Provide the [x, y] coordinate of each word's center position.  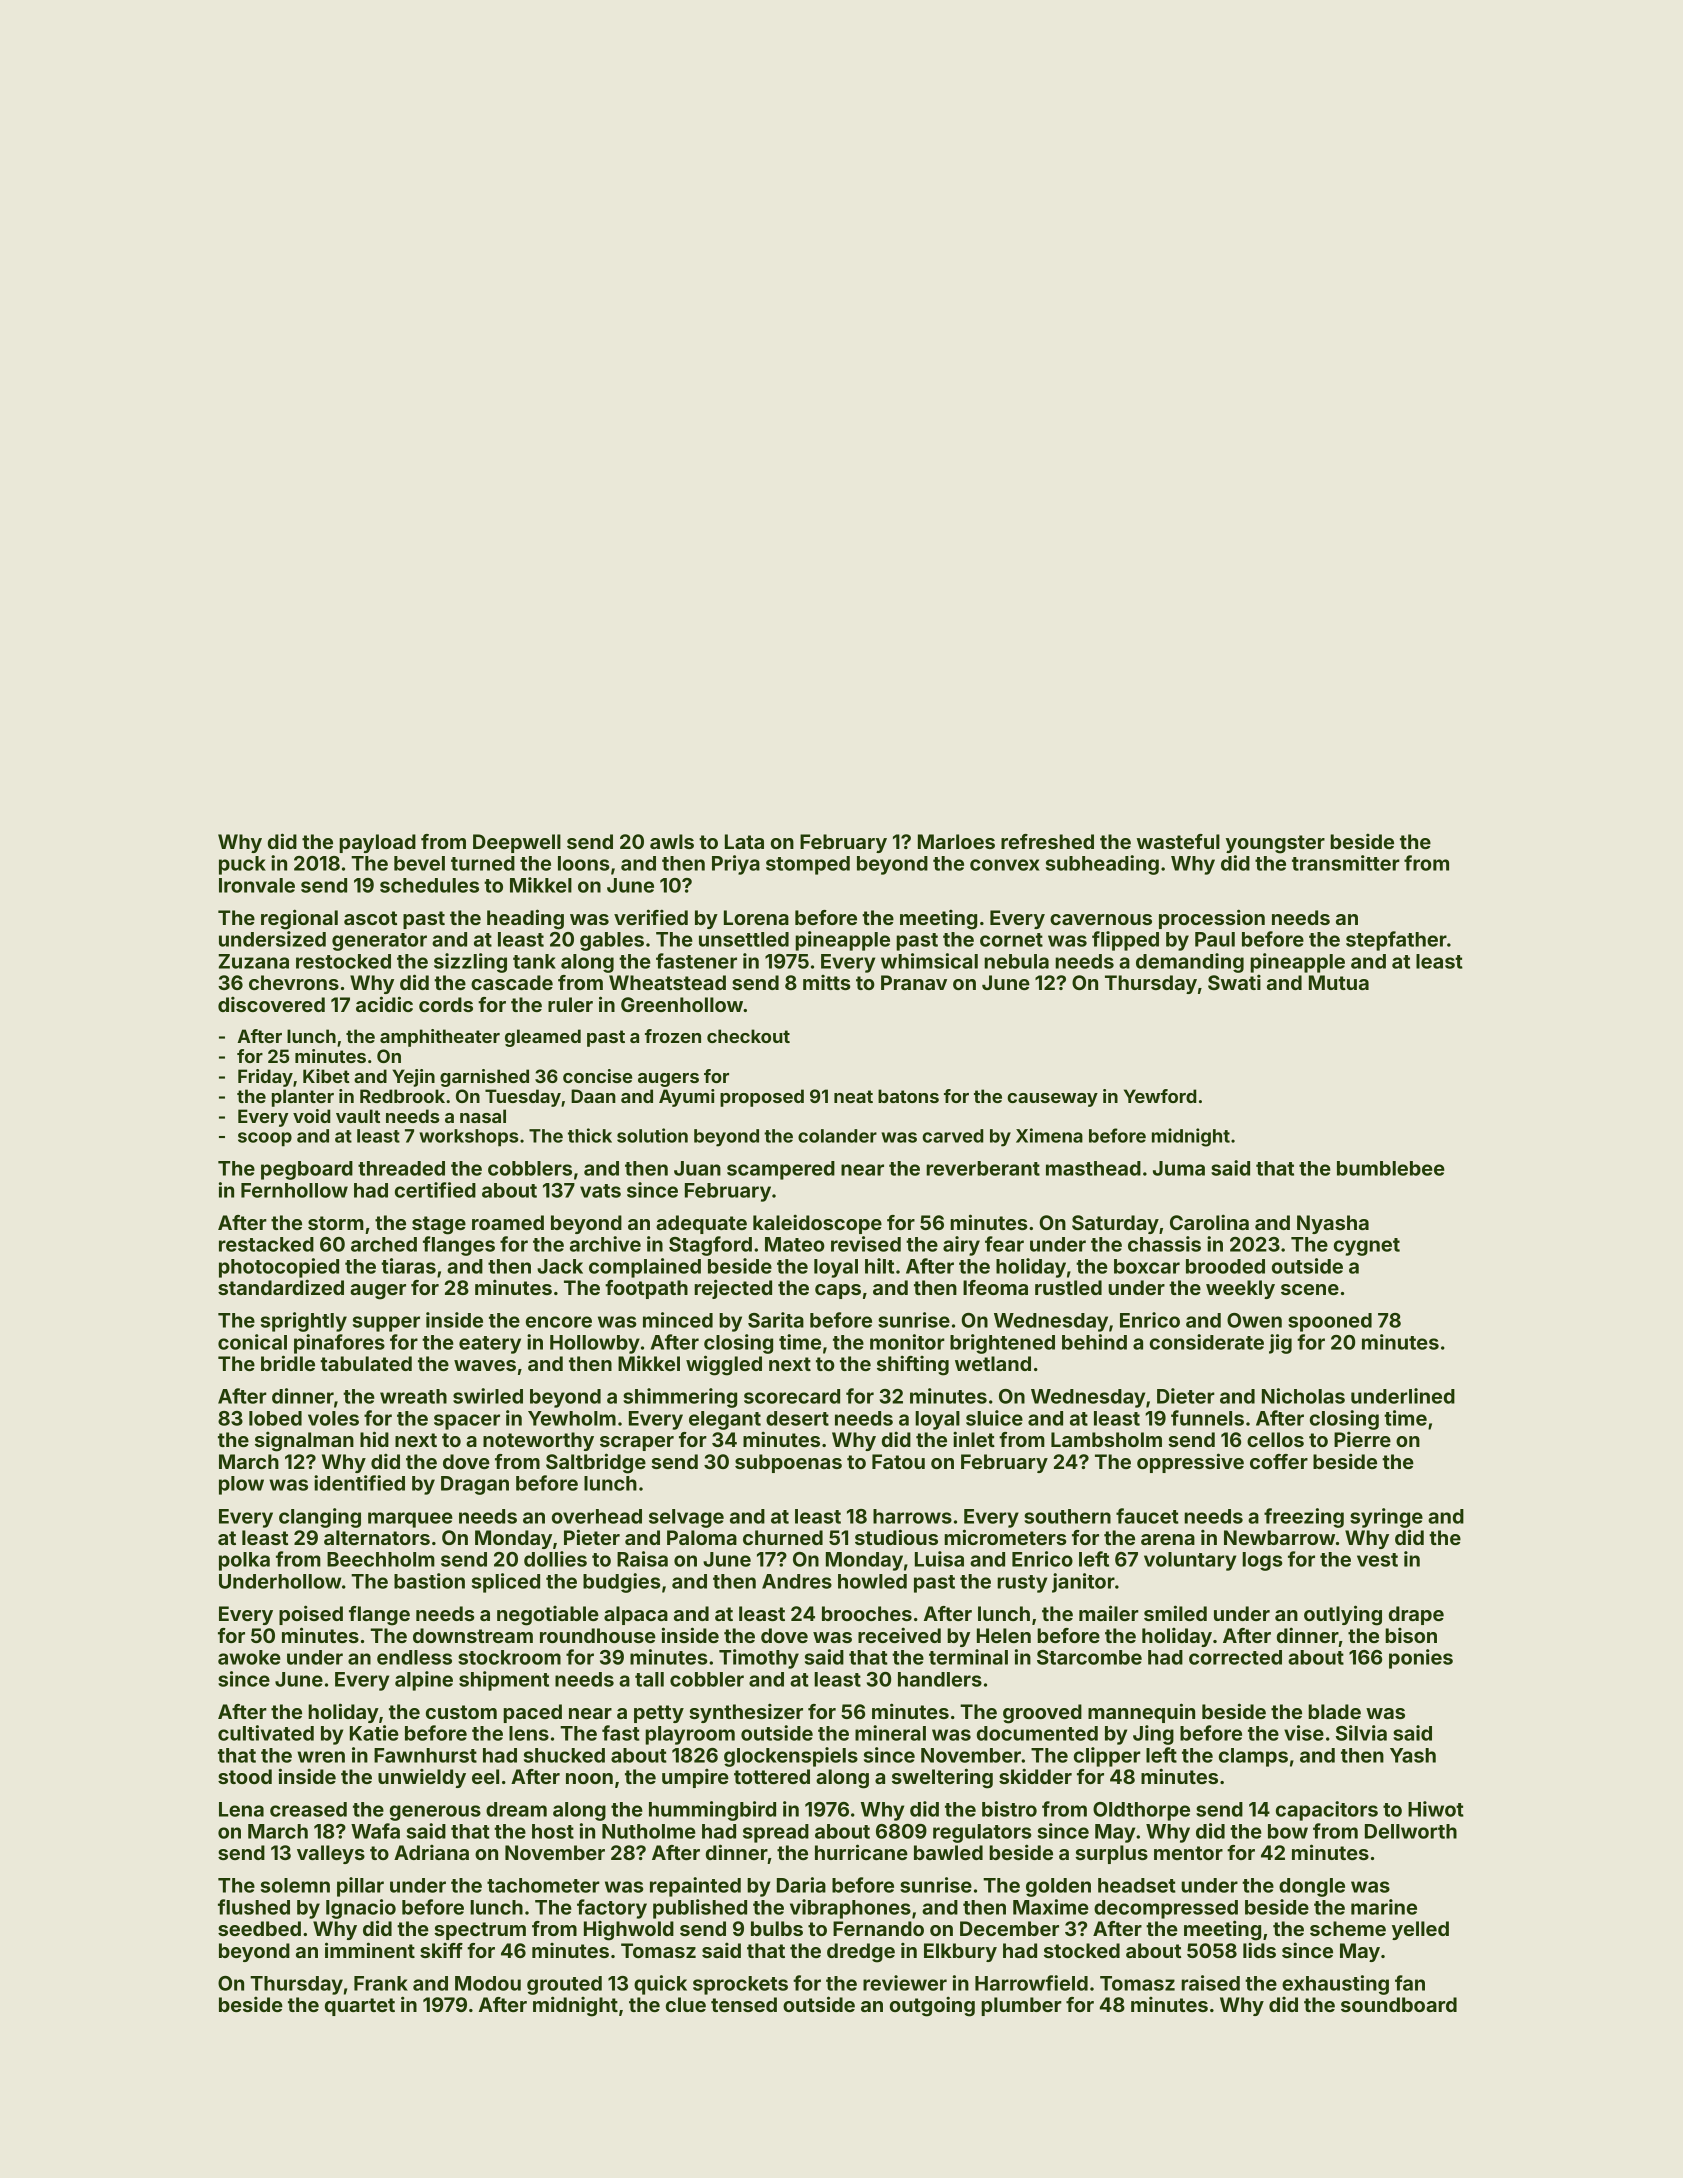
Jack [560, 1266]
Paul [1215, 939]
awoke [249, 1657]
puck [242, 865]
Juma [1179, 1168]
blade [1334, 1711]
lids [1259, 1950]
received [899, 1635]
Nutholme [649, 1831]
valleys [331, 1854]
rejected [733, 1289]
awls [672, 841]
